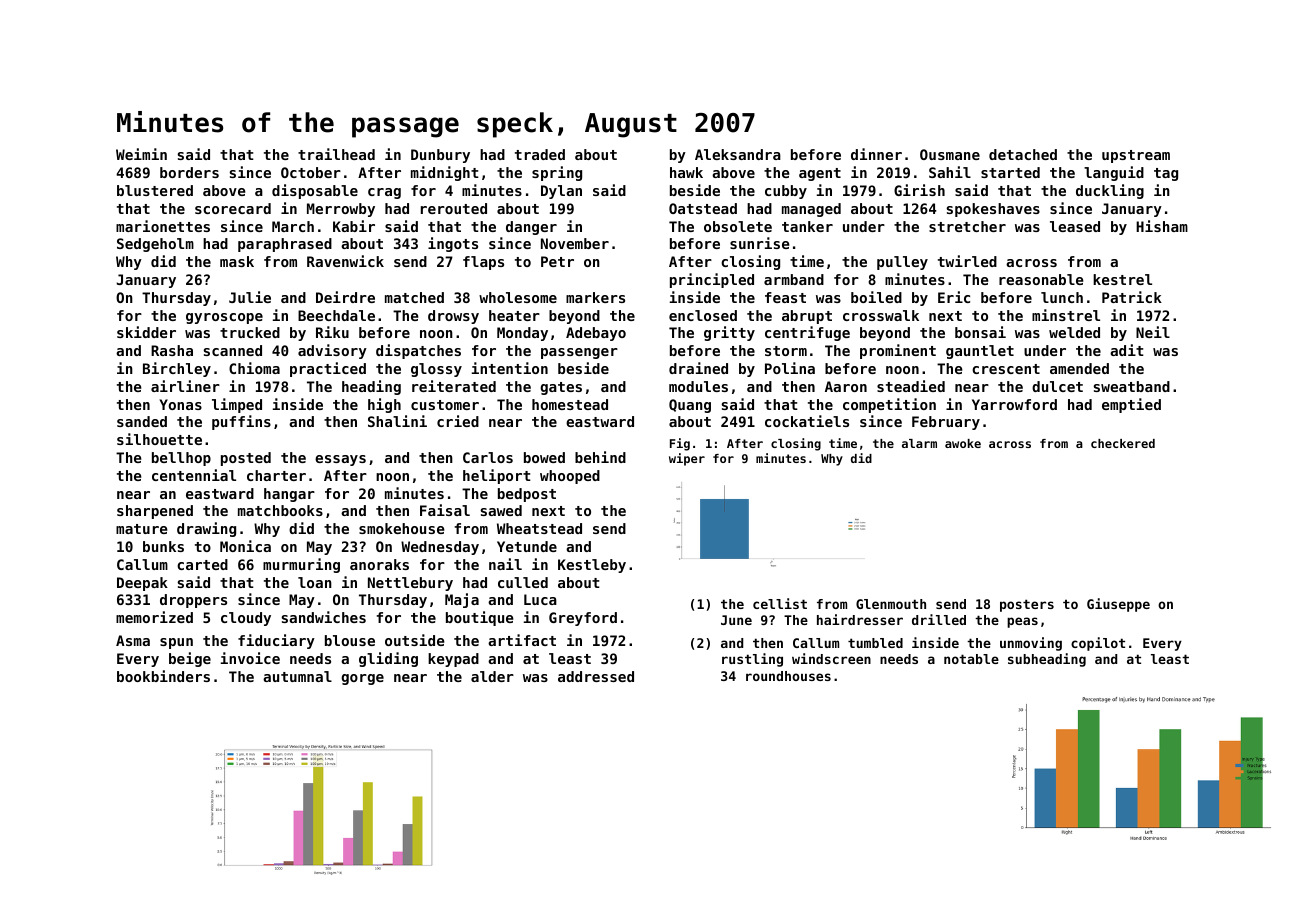  What do you see at coordinates (1136, 156) in the image?
I see `upstream` at bounding box center [1136, 156].
